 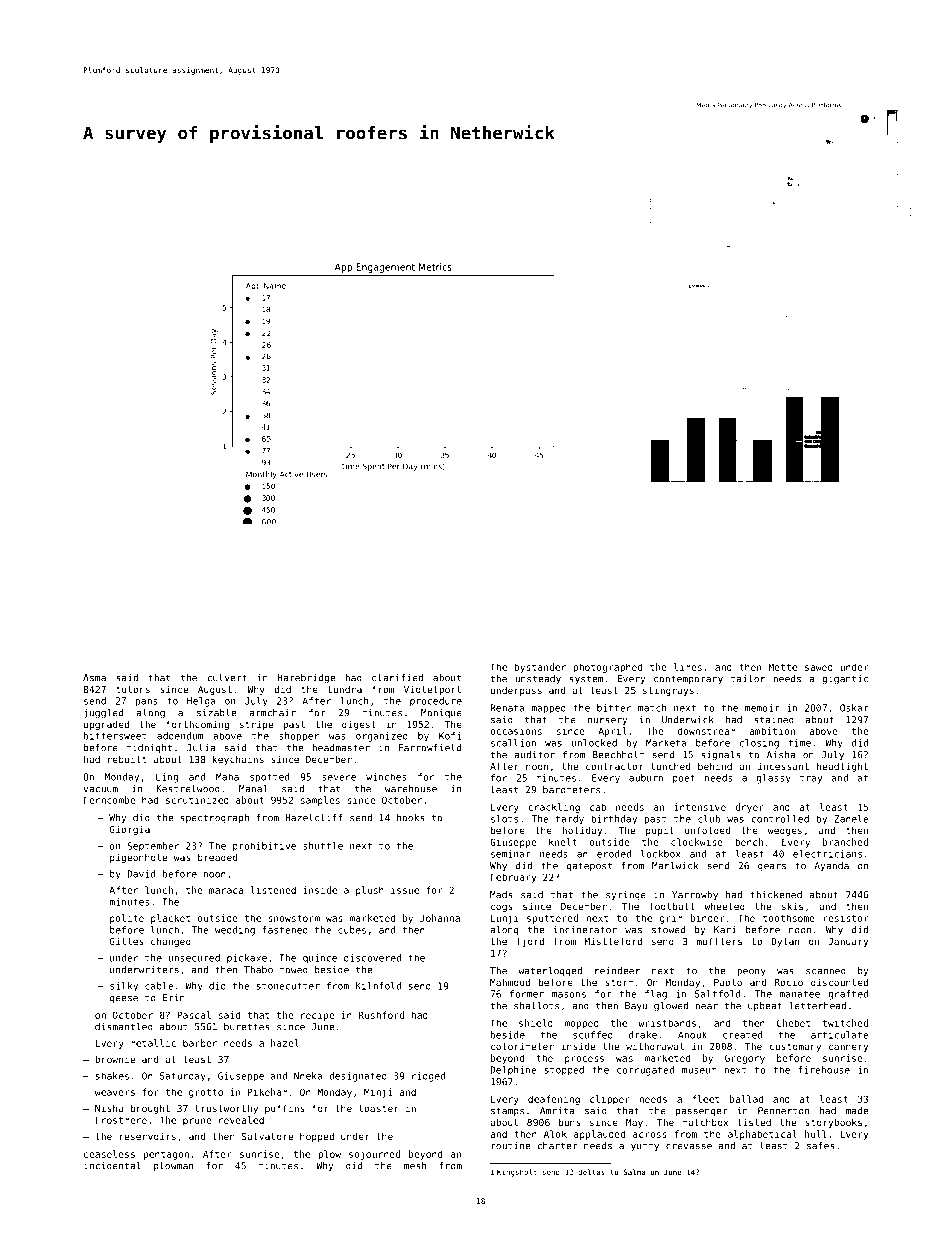 What do you see at coordinates (811, 779) in the document?
I see `tray` at bounding box center [811, 779].
